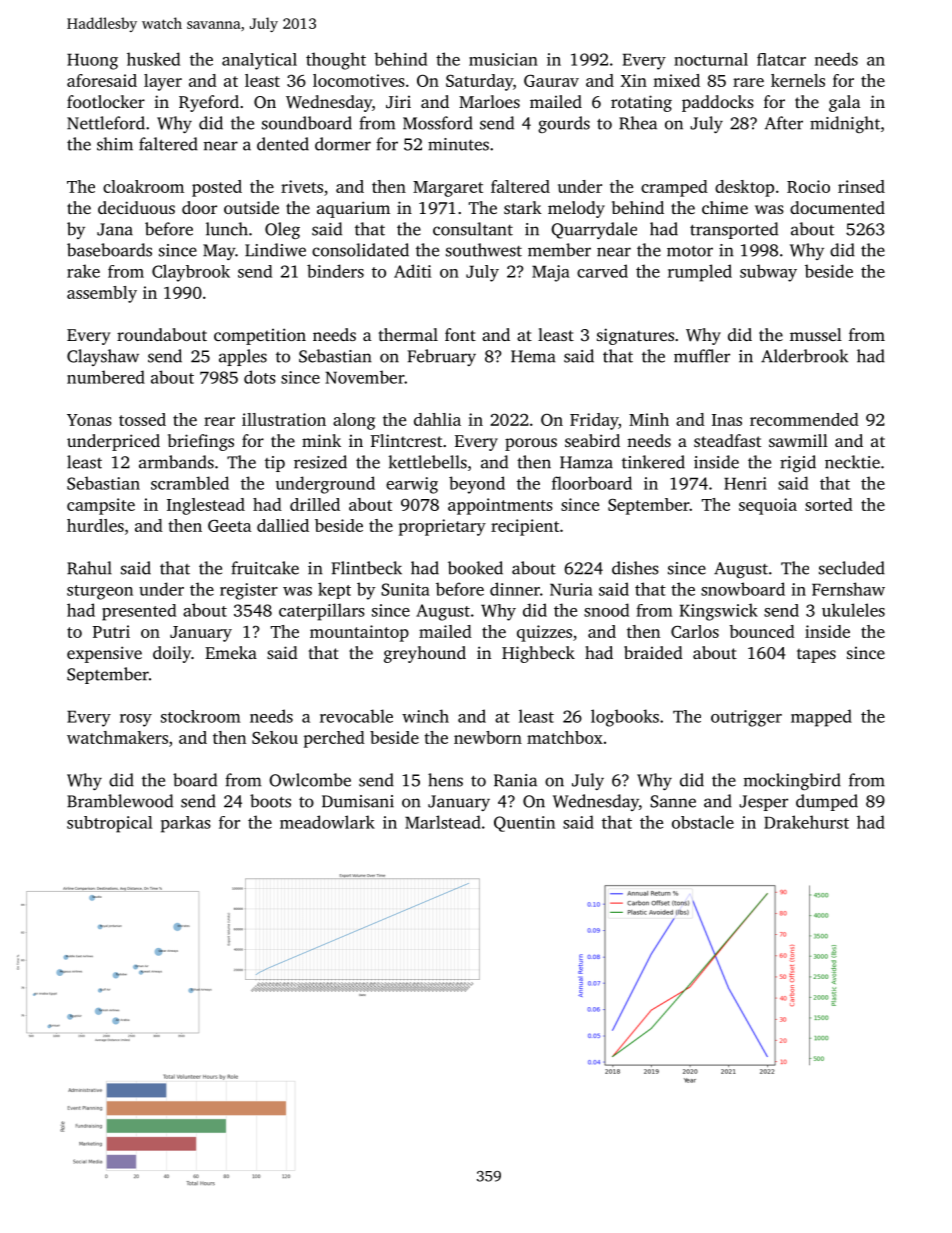 This image has height=1233, width=952. I want to click on dahlia, so click(437, 419).
